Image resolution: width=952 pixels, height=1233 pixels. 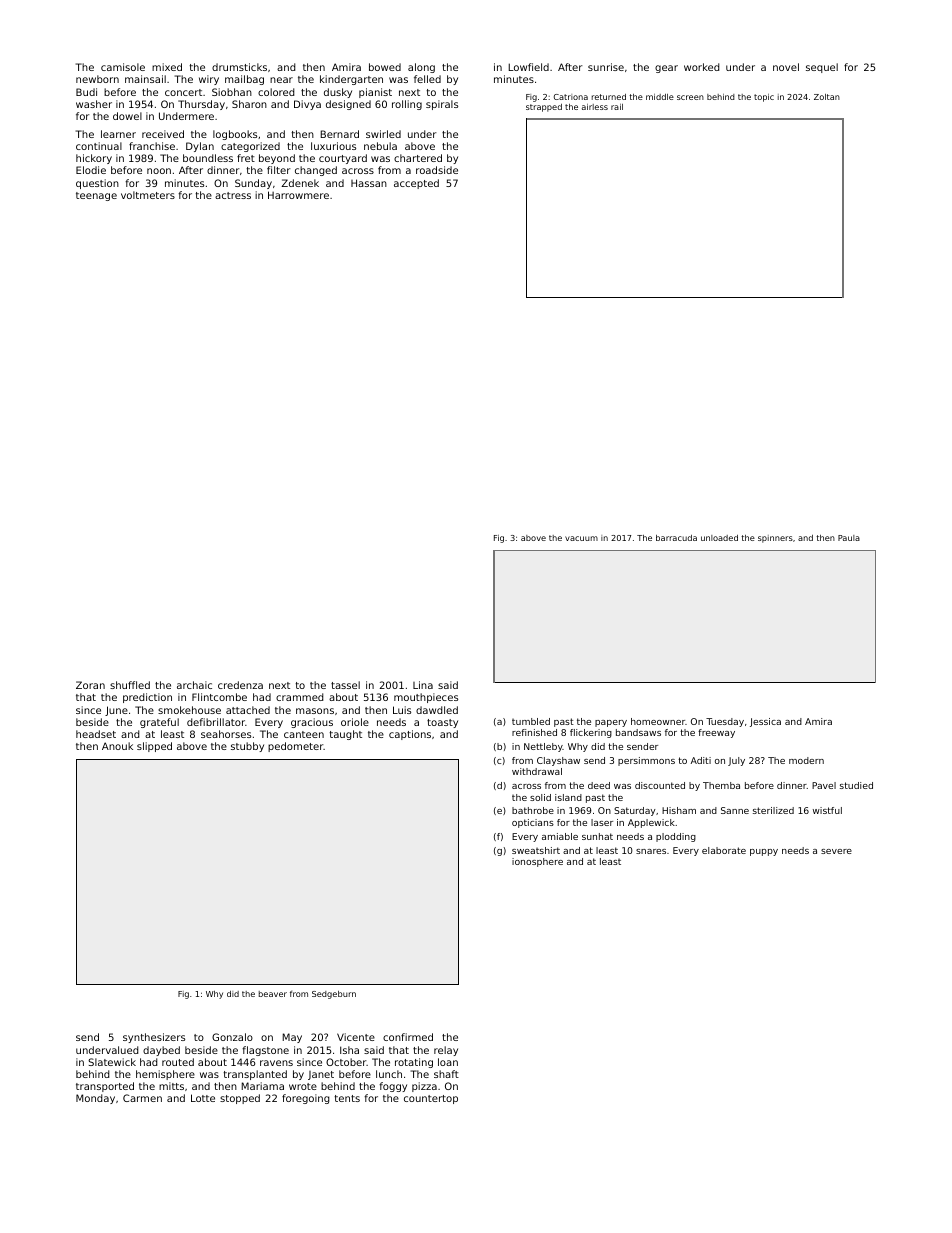 What do you see at coordinates (446, 1074) in the screenshot?
I see `shaft` at bounding box center [446, 1074].
